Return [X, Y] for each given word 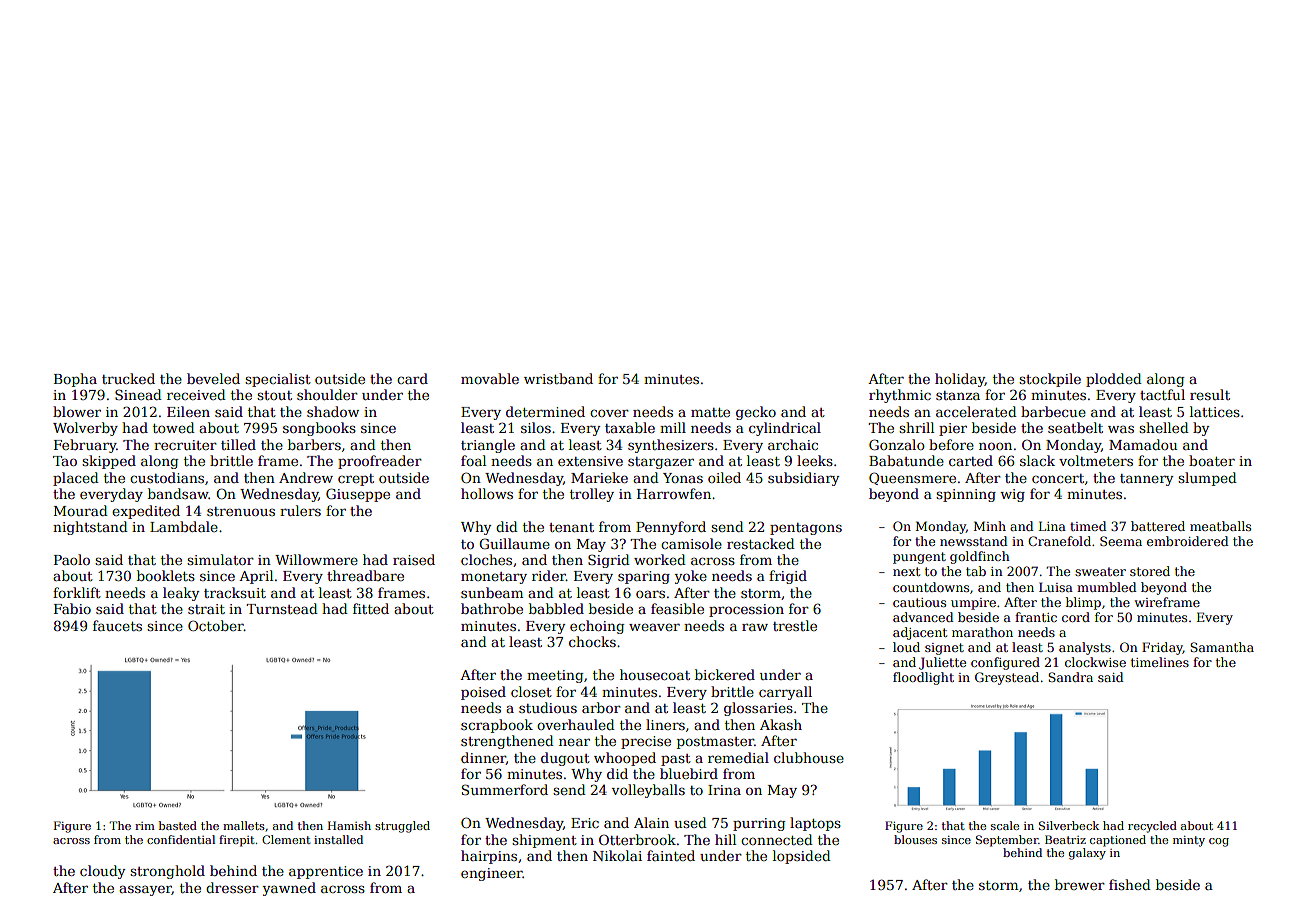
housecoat [655, 674]
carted [971, 460]
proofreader [380, 462]
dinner [483, 758]
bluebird [689, 773]
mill [673, 427]
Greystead [1007, 678]
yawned [289, 889]
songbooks [319, 429]
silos [536, 427]
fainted [671, 855]
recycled [1152, 827]
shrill [916, 427]
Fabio [72, 608]
